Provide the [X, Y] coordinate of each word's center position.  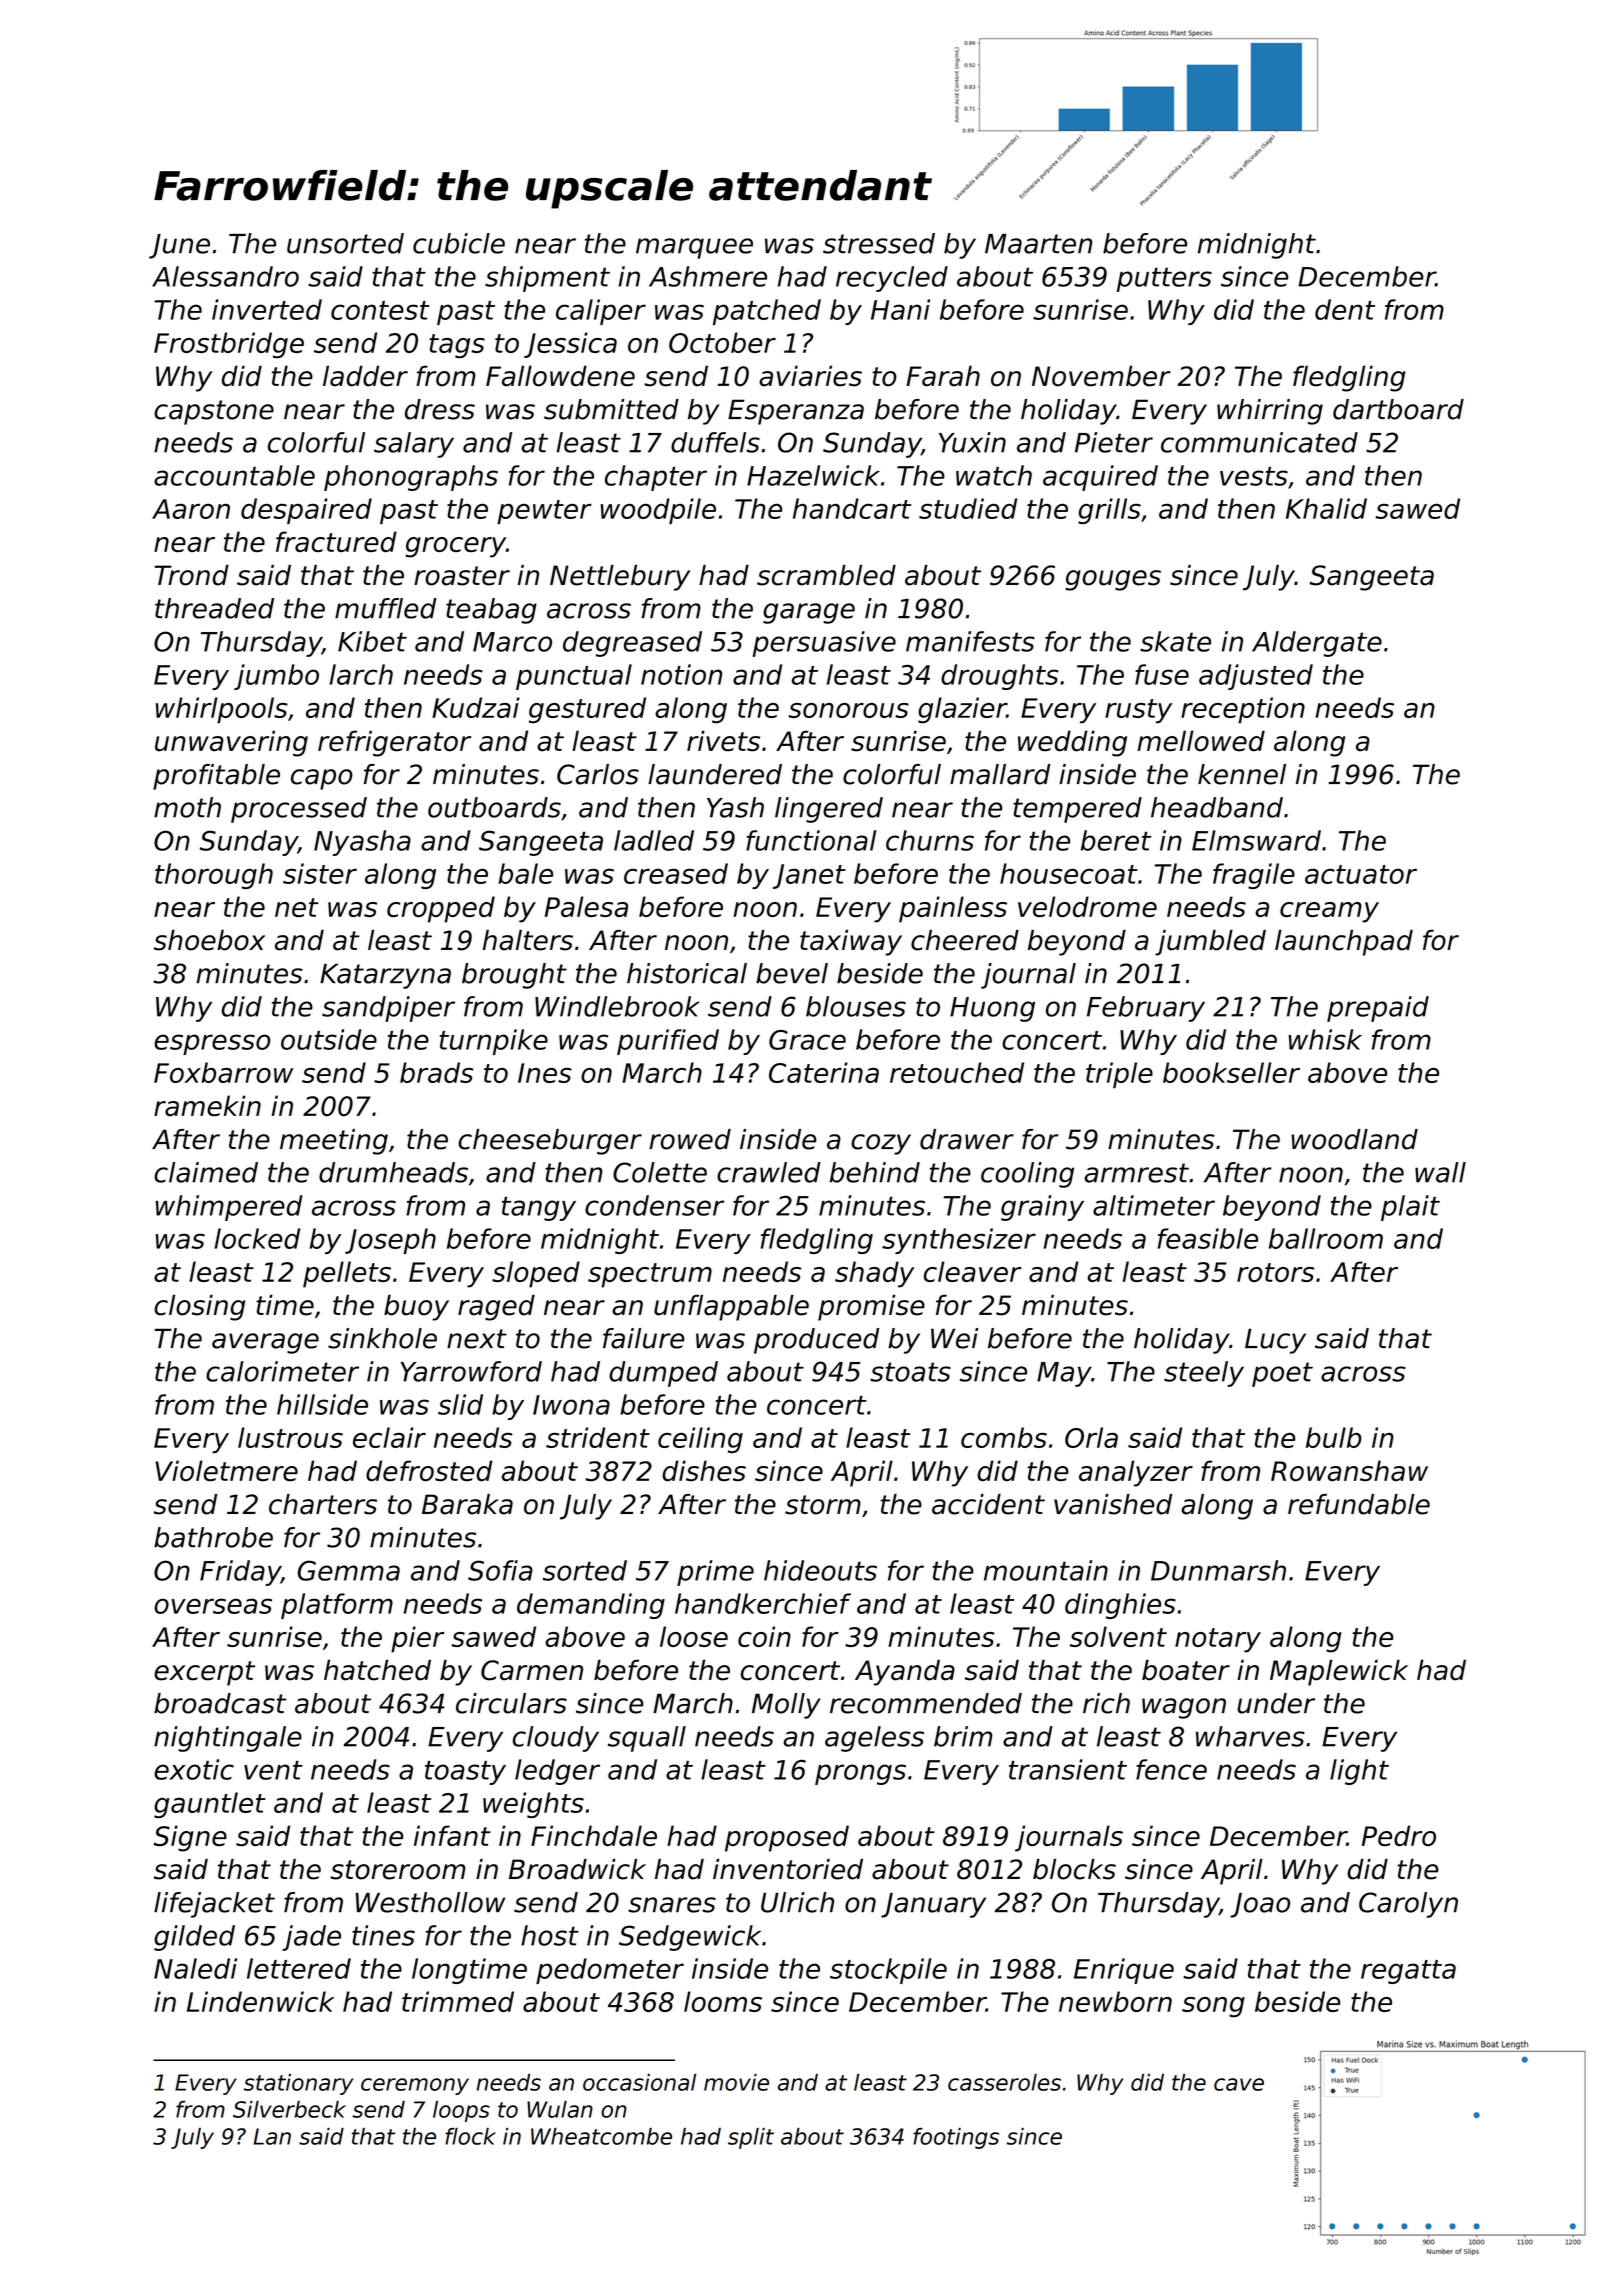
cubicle [459, 243]
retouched [957, 1072]
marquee [694, 248]
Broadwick [577, 1869]
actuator [1361, 874]
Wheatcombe [601, 2136]
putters [1164, 279]
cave [1239, 2084]
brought [514, 976]
